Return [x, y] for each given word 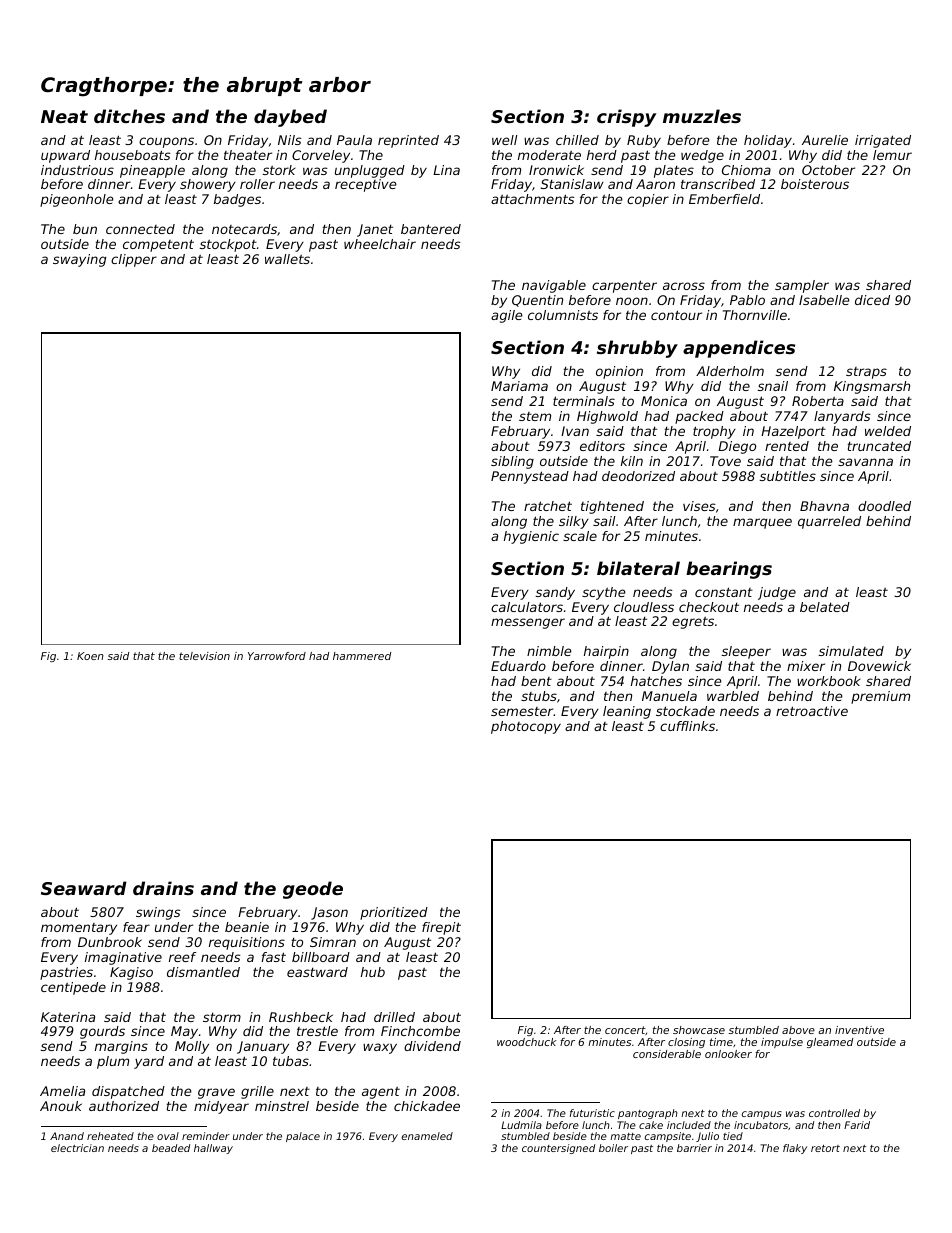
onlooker [728, 1054]
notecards [244, 229]
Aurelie [825, 140]
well [505, 140]
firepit [441, 928]
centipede [73, 988]
